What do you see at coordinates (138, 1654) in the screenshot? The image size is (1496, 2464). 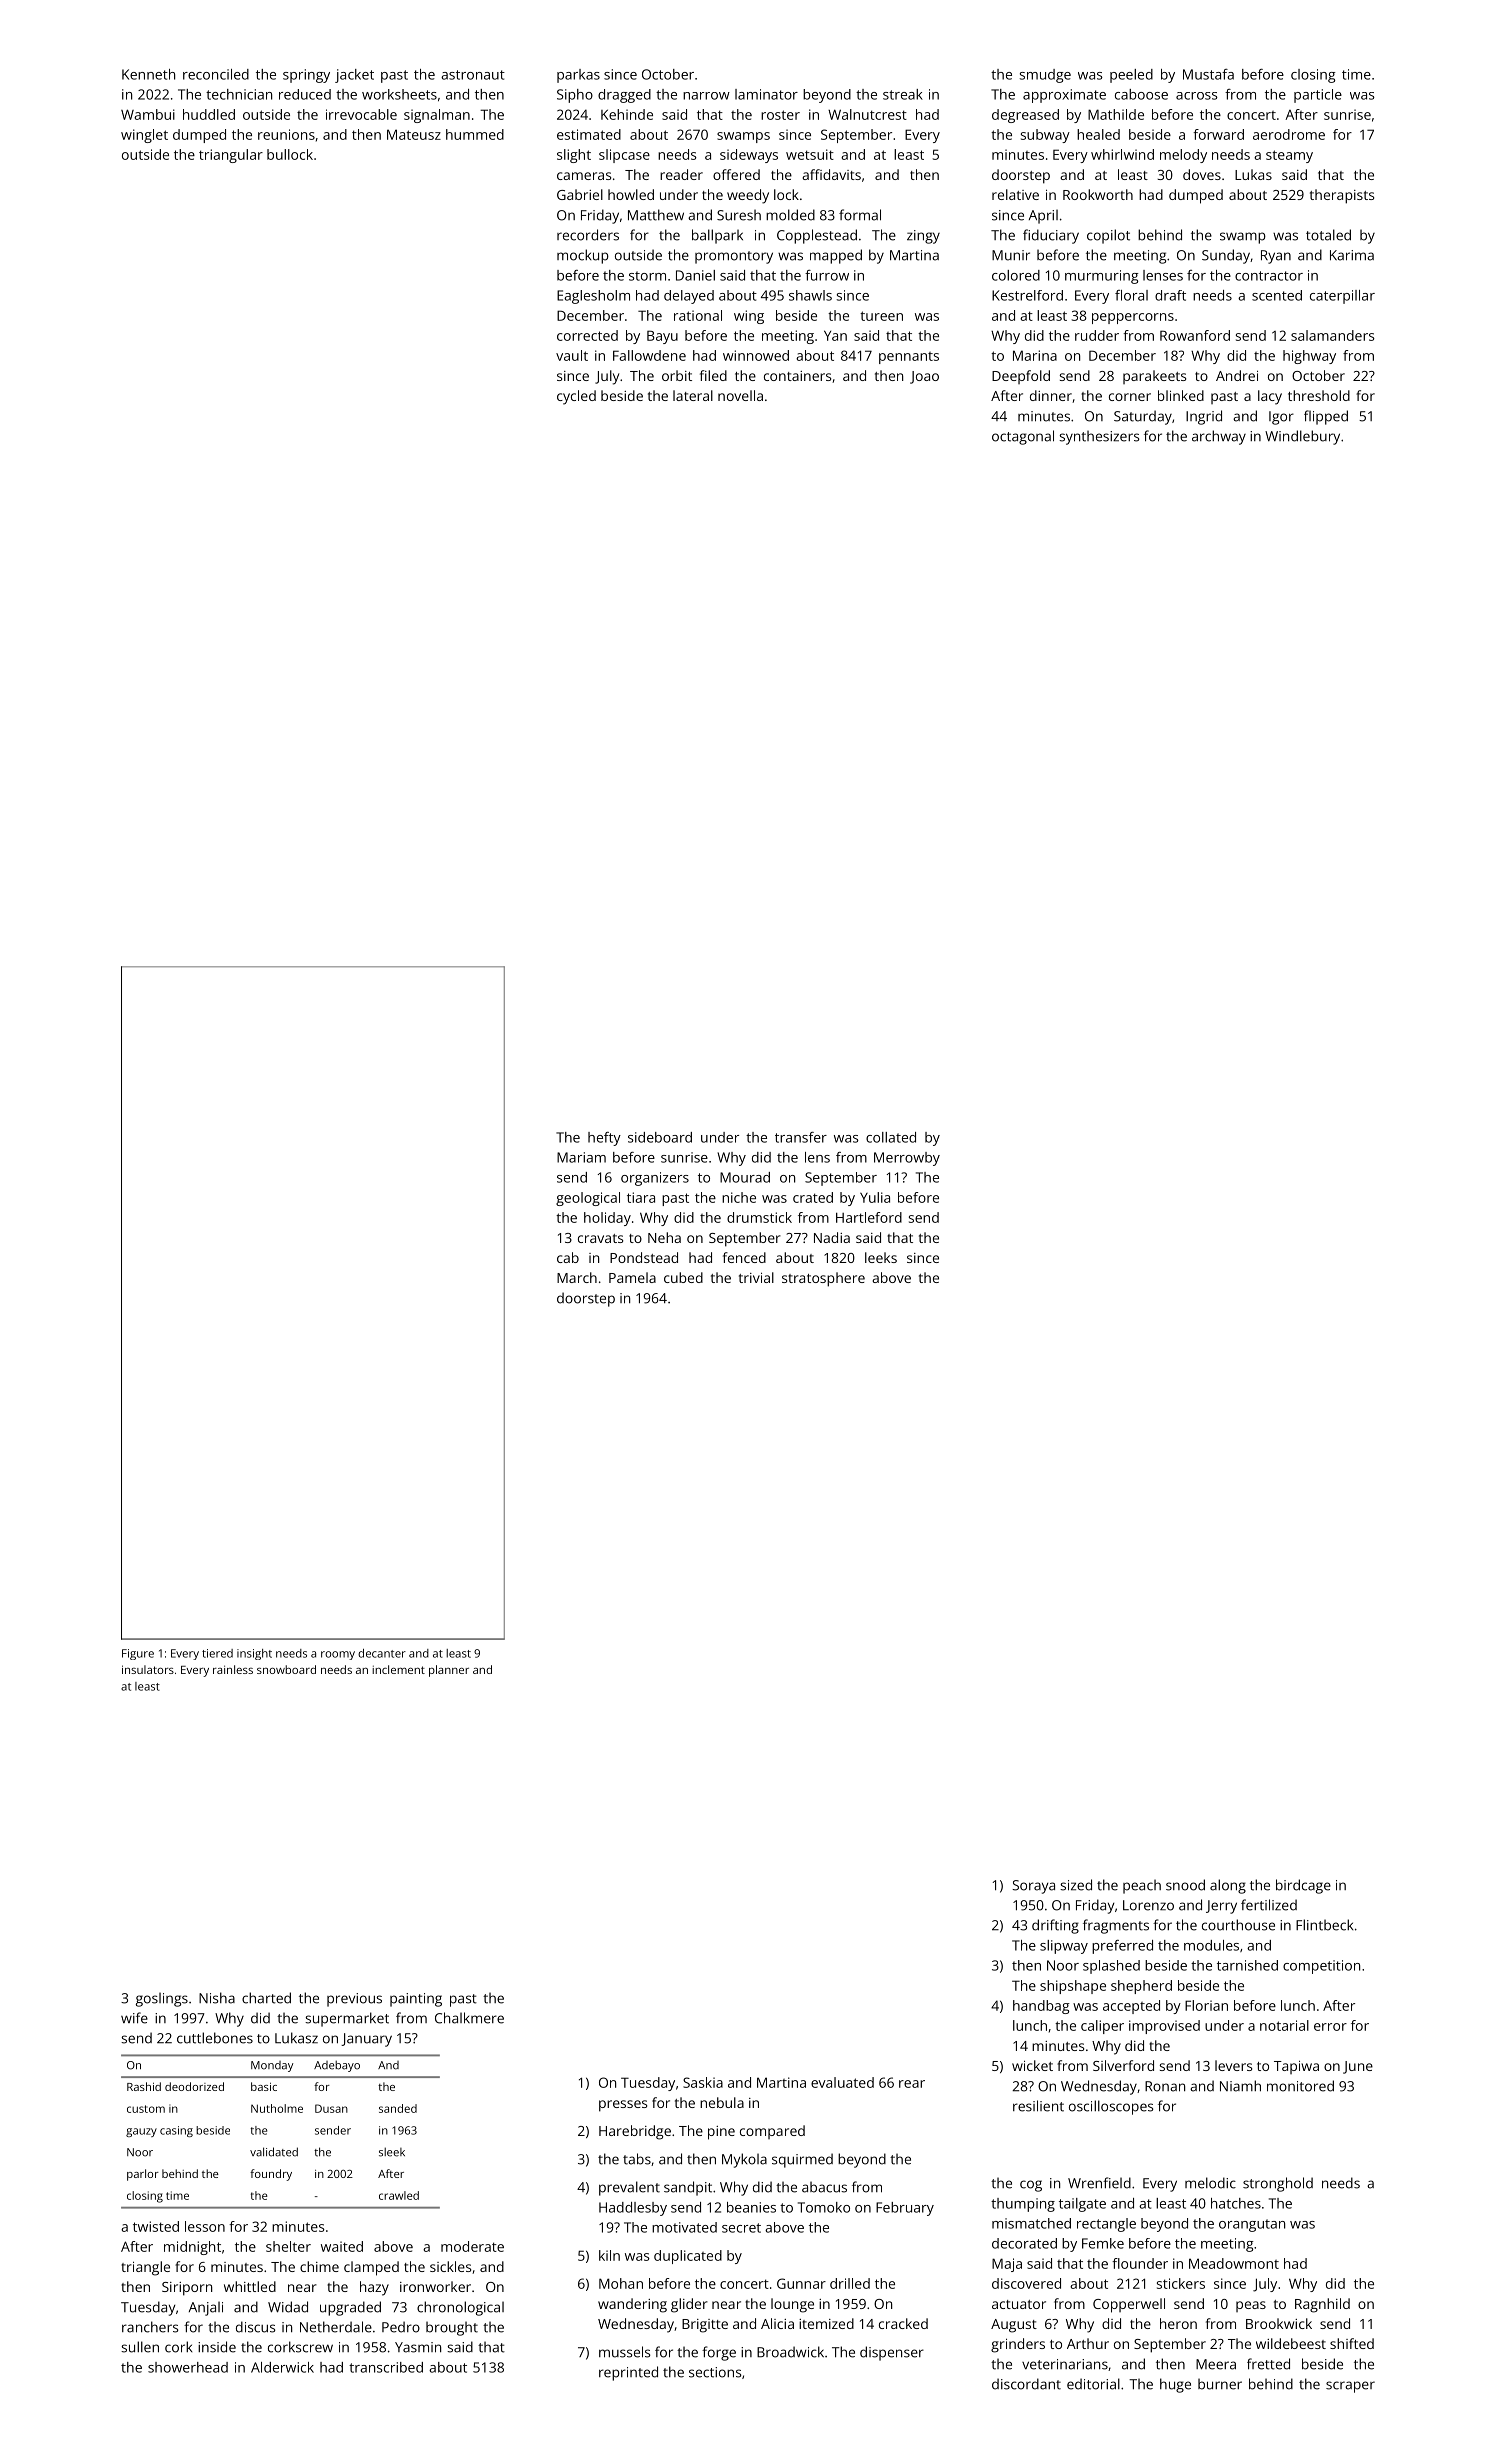 I see `Figure` at bounding box center [138, 1654].
